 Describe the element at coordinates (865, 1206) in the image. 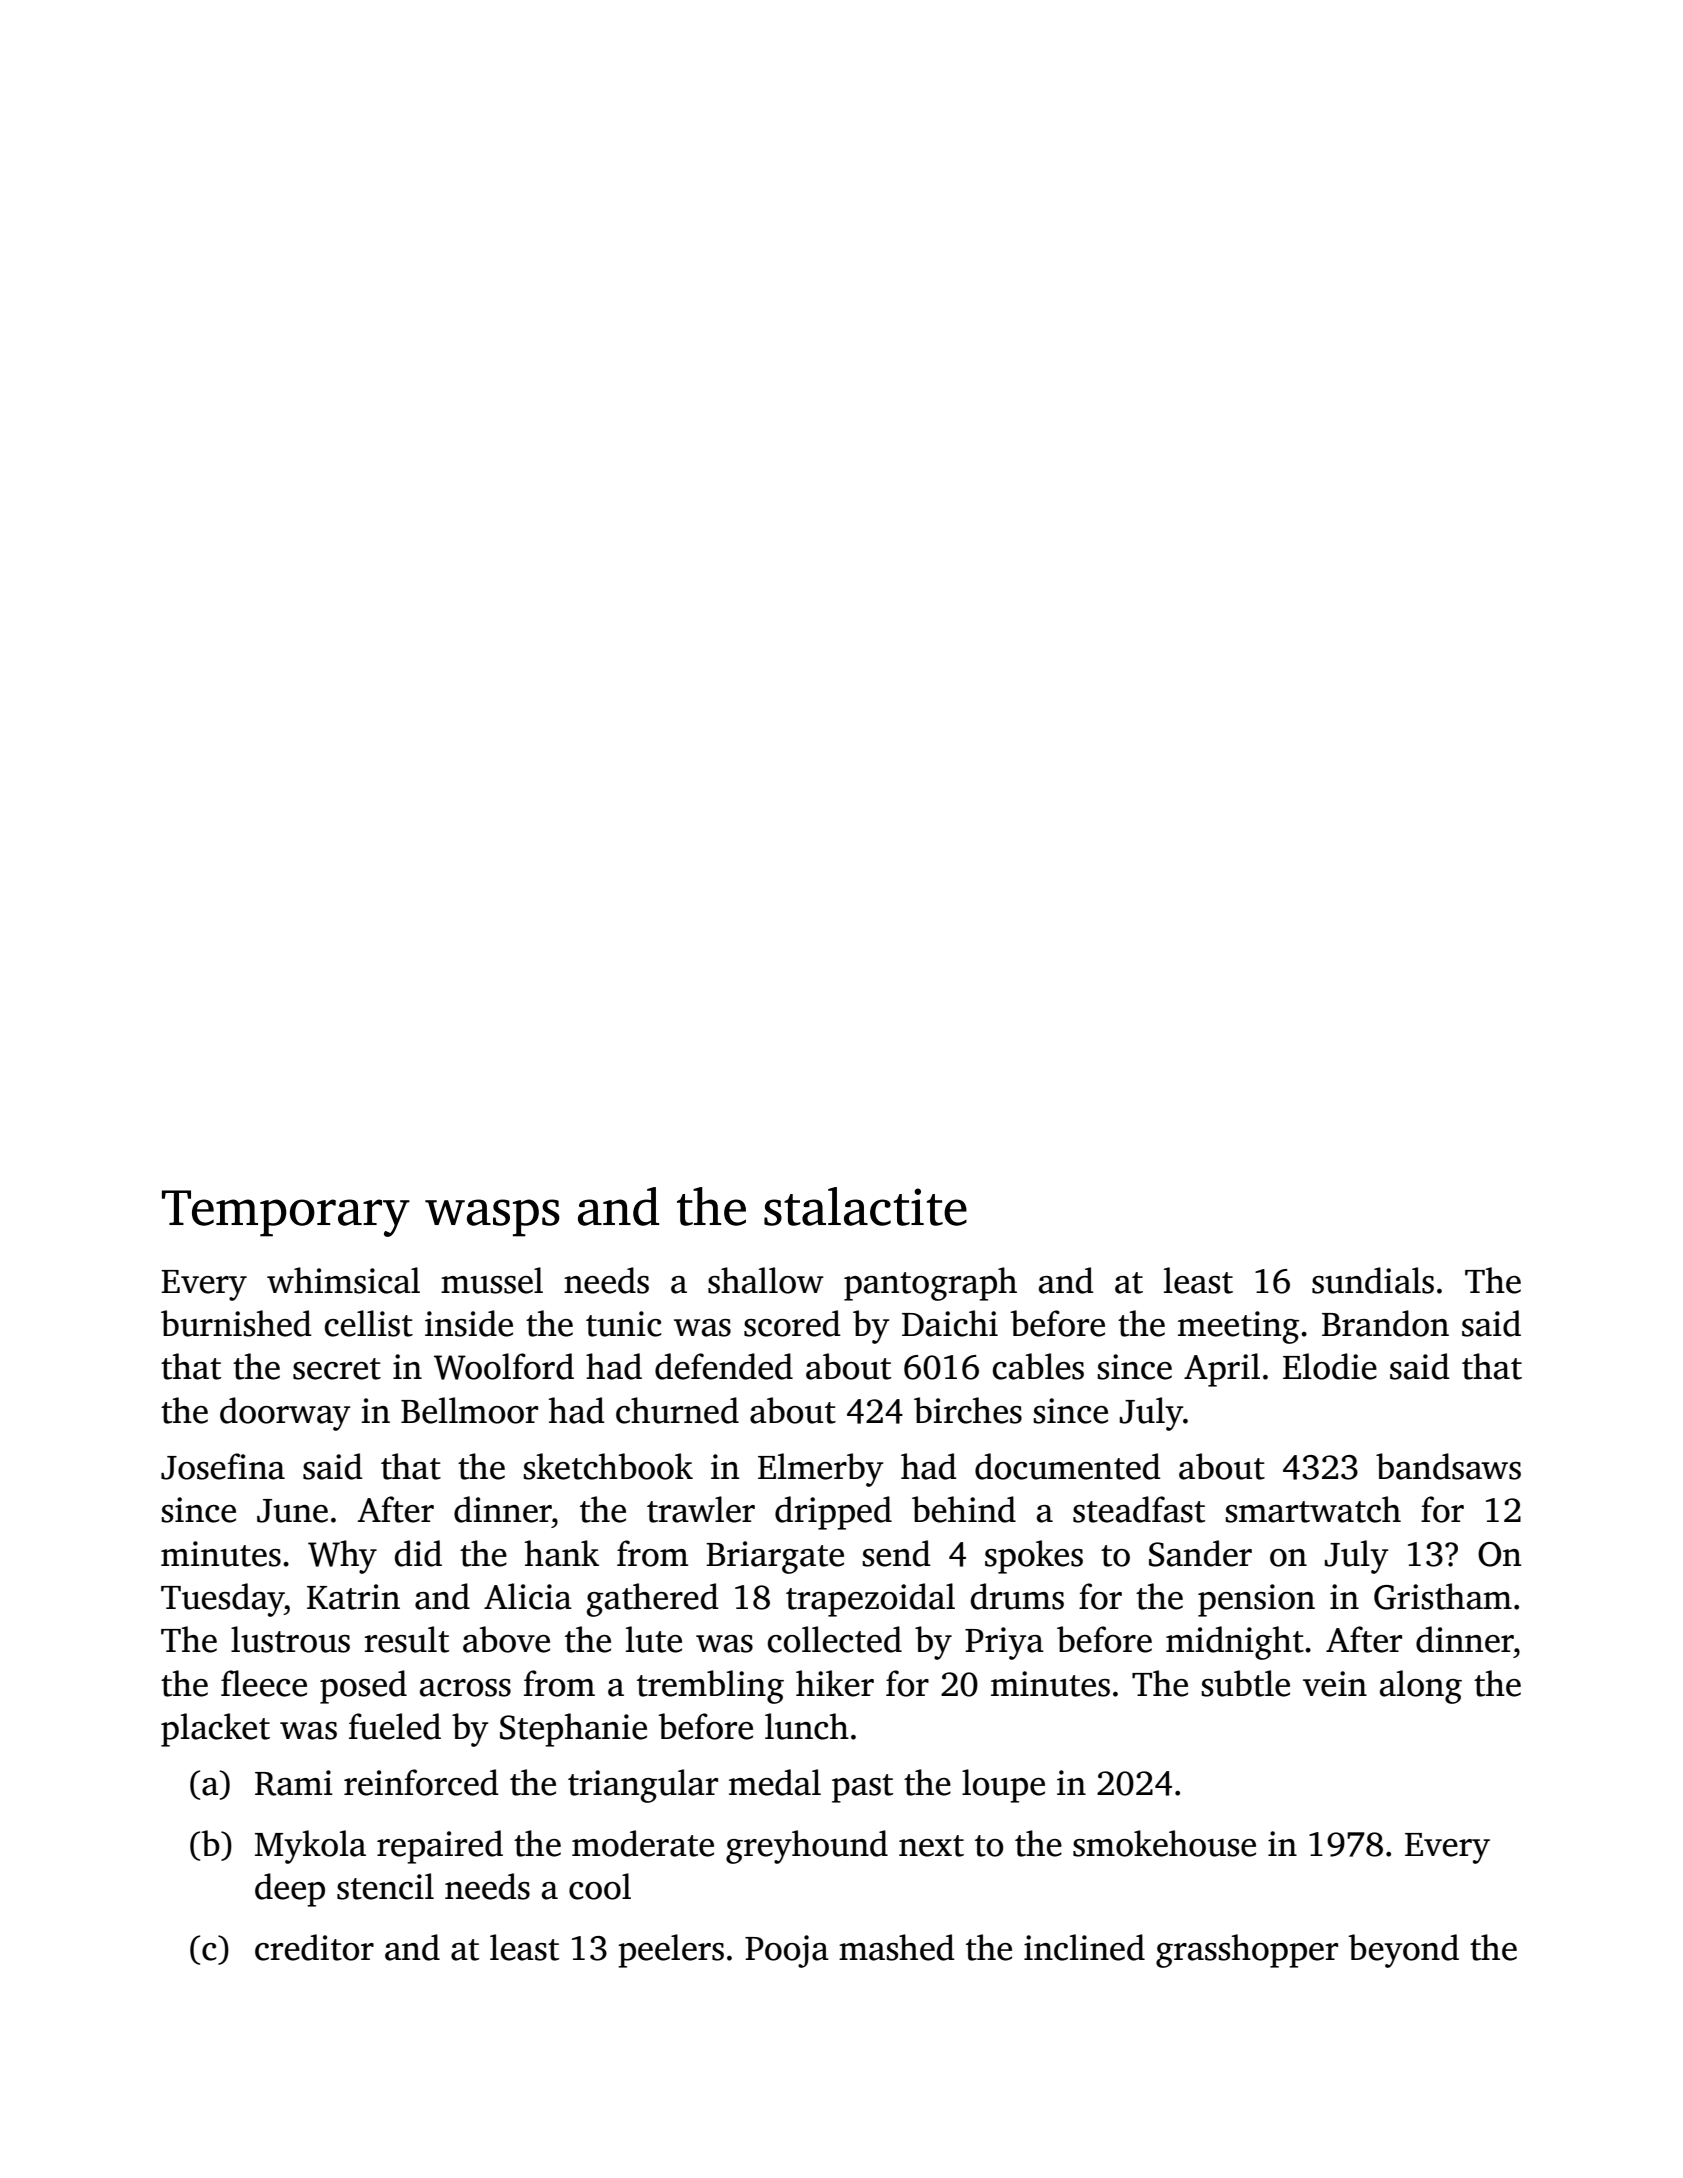

I see `stalactite` at that location.
